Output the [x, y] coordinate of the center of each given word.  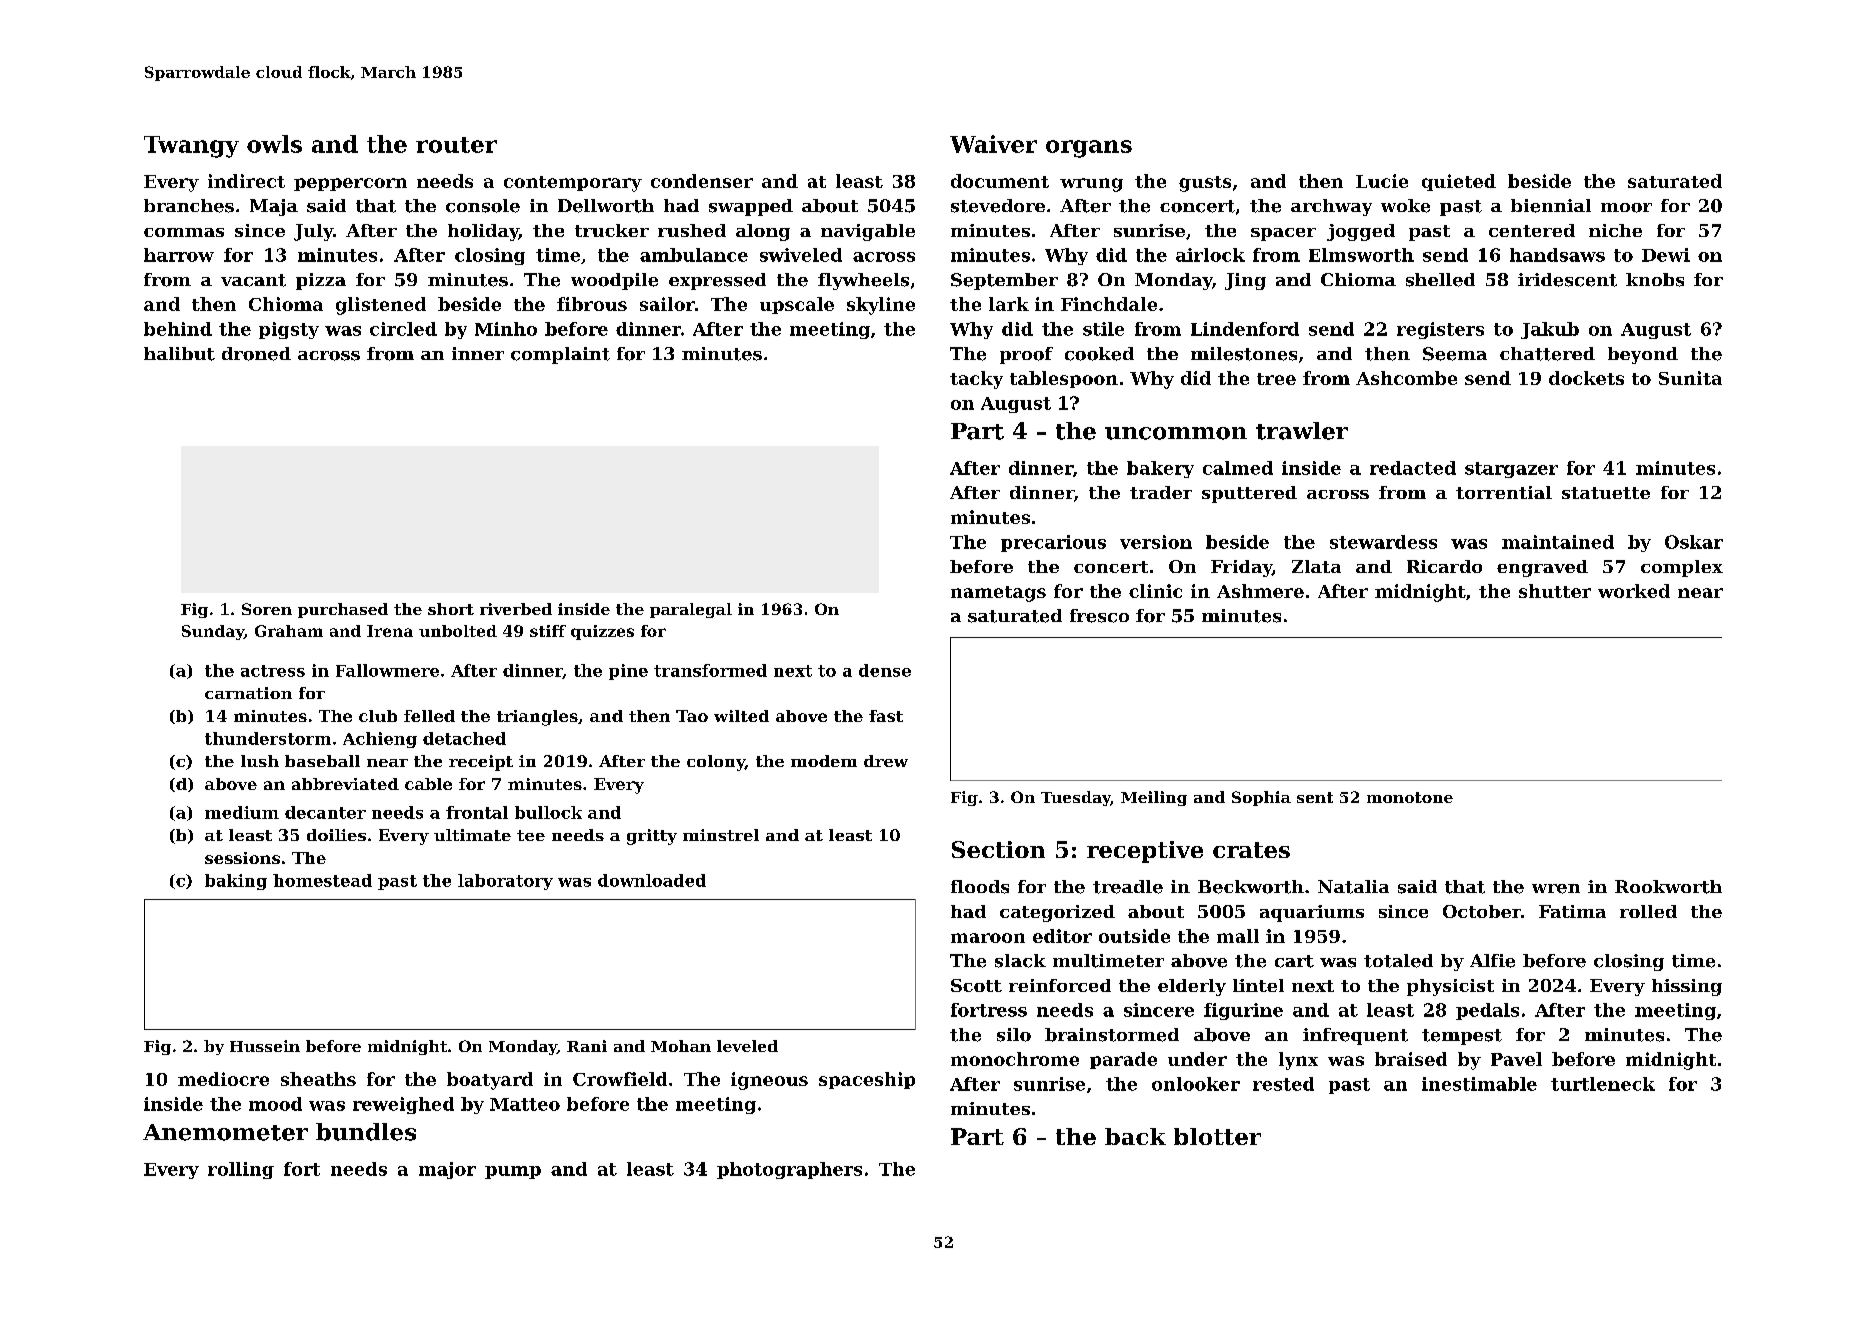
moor [1626, 208]
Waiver [993, 144]
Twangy [191, 147]
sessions [242, 858]
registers [1440, 330]
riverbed [516, 609]
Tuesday [1076, 798]
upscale [797, 305]
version [1156, 542]
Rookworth [1668, 887]
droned [256, 354]
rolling [241, 1170]
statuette [1606, 493]
